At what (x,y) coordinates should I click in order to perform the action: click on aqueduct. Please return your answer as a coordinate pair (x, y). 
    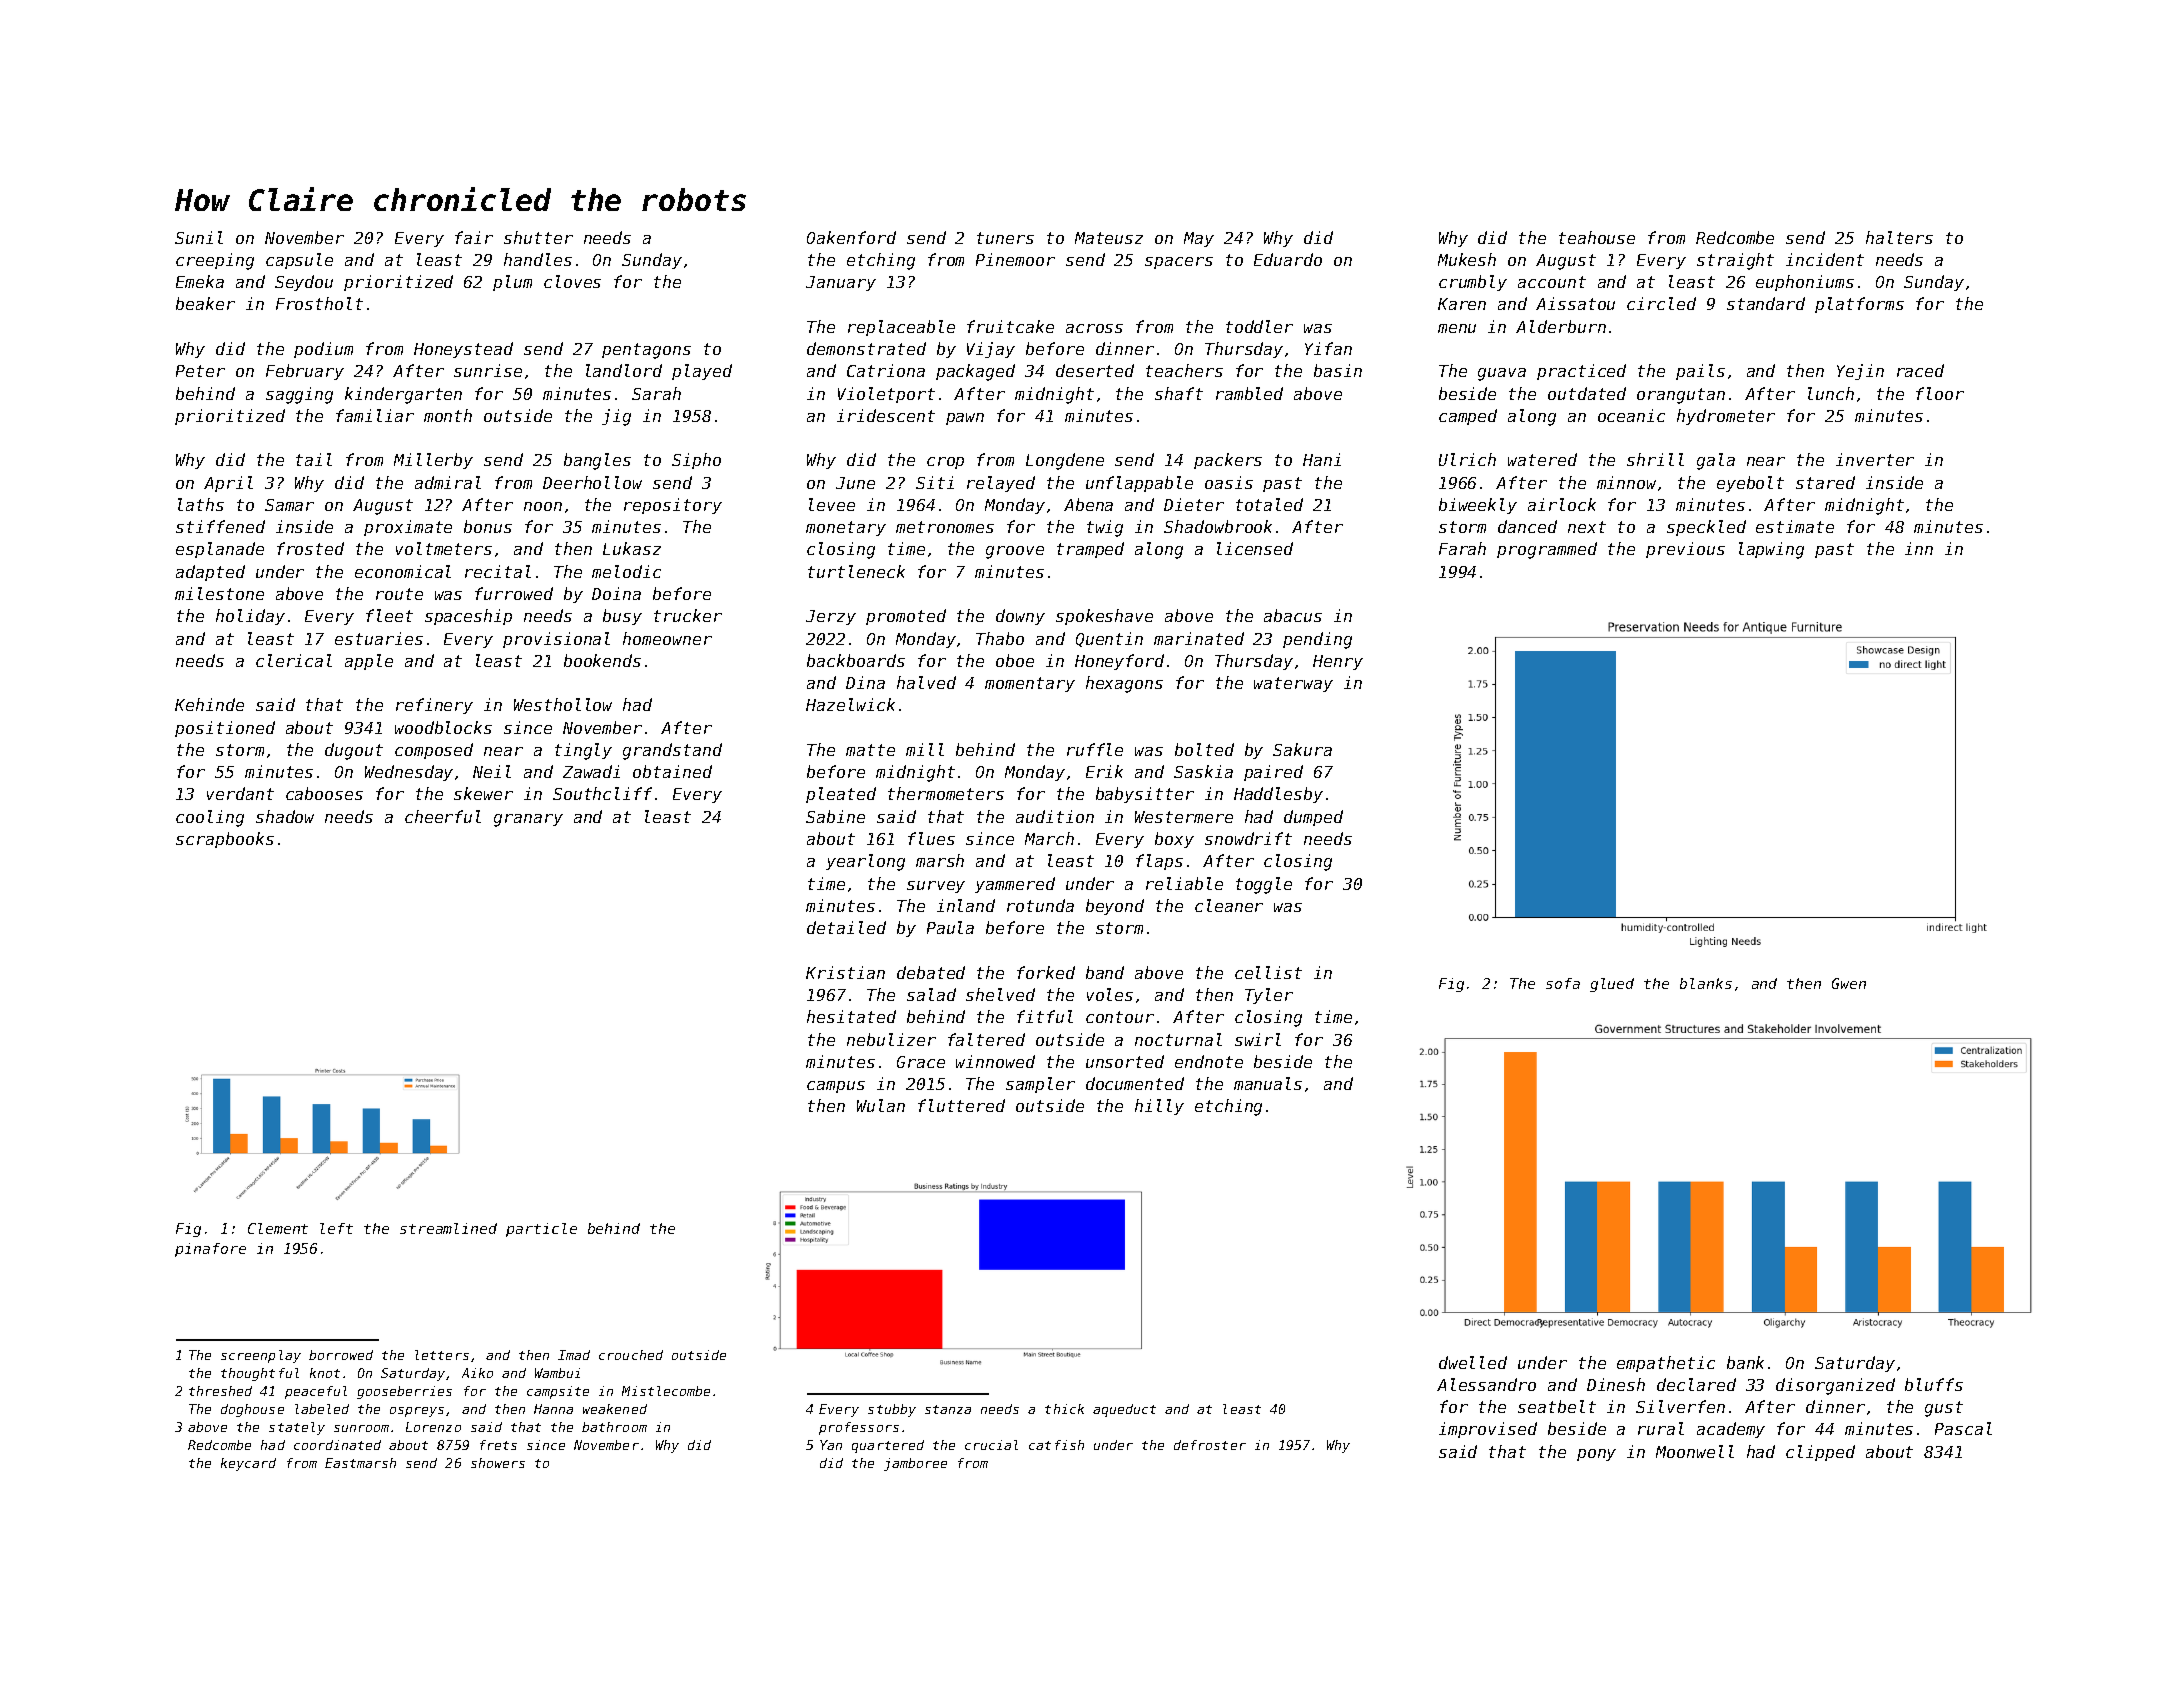
    Looking at the image, I should click on (1124, 1410).
